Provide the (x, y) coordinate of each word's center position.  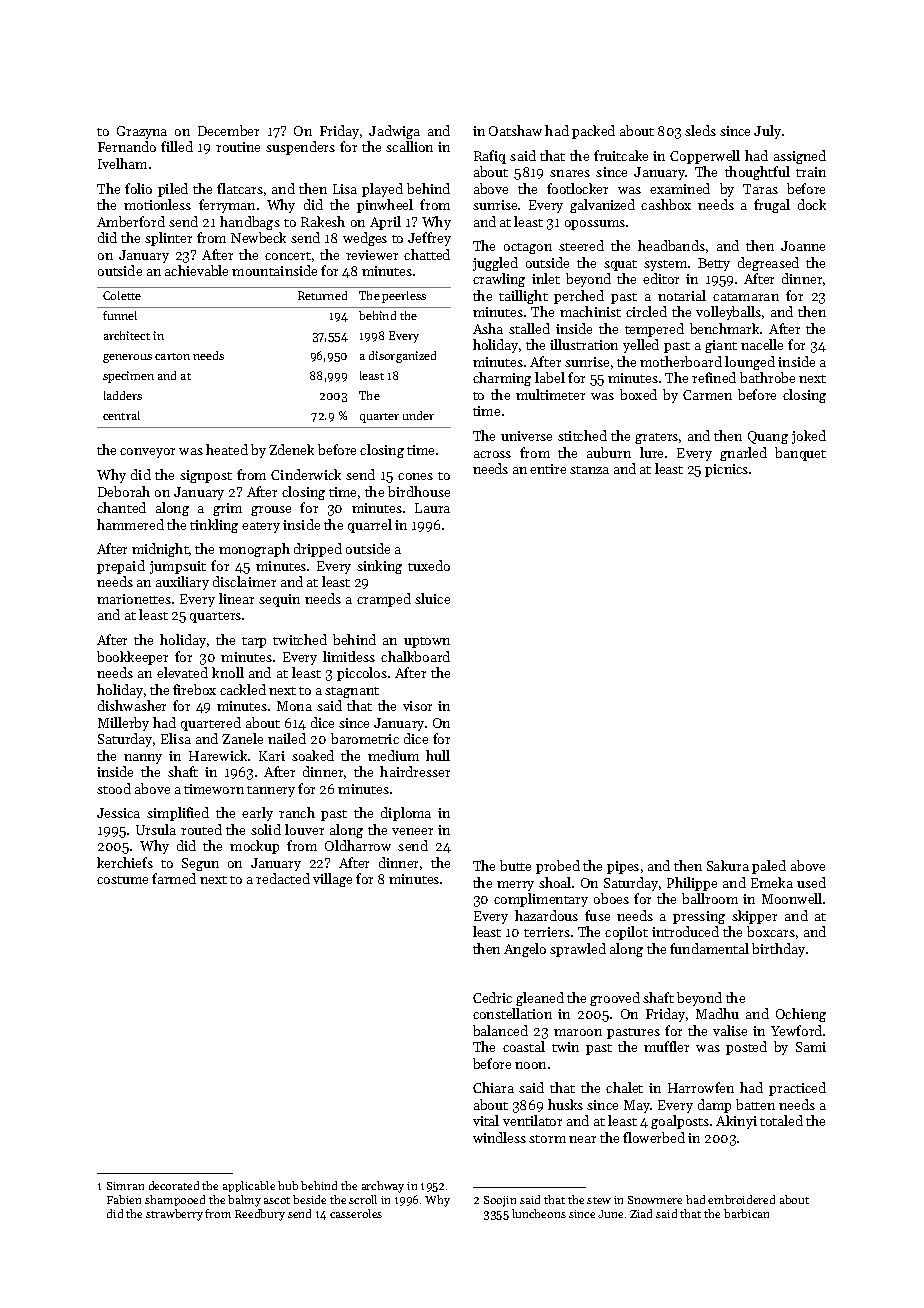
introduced (685, 931)
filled (177, 146)
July (767, 132)
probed (558, 867)
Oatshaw (515, 130)
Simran (125, 1186)
